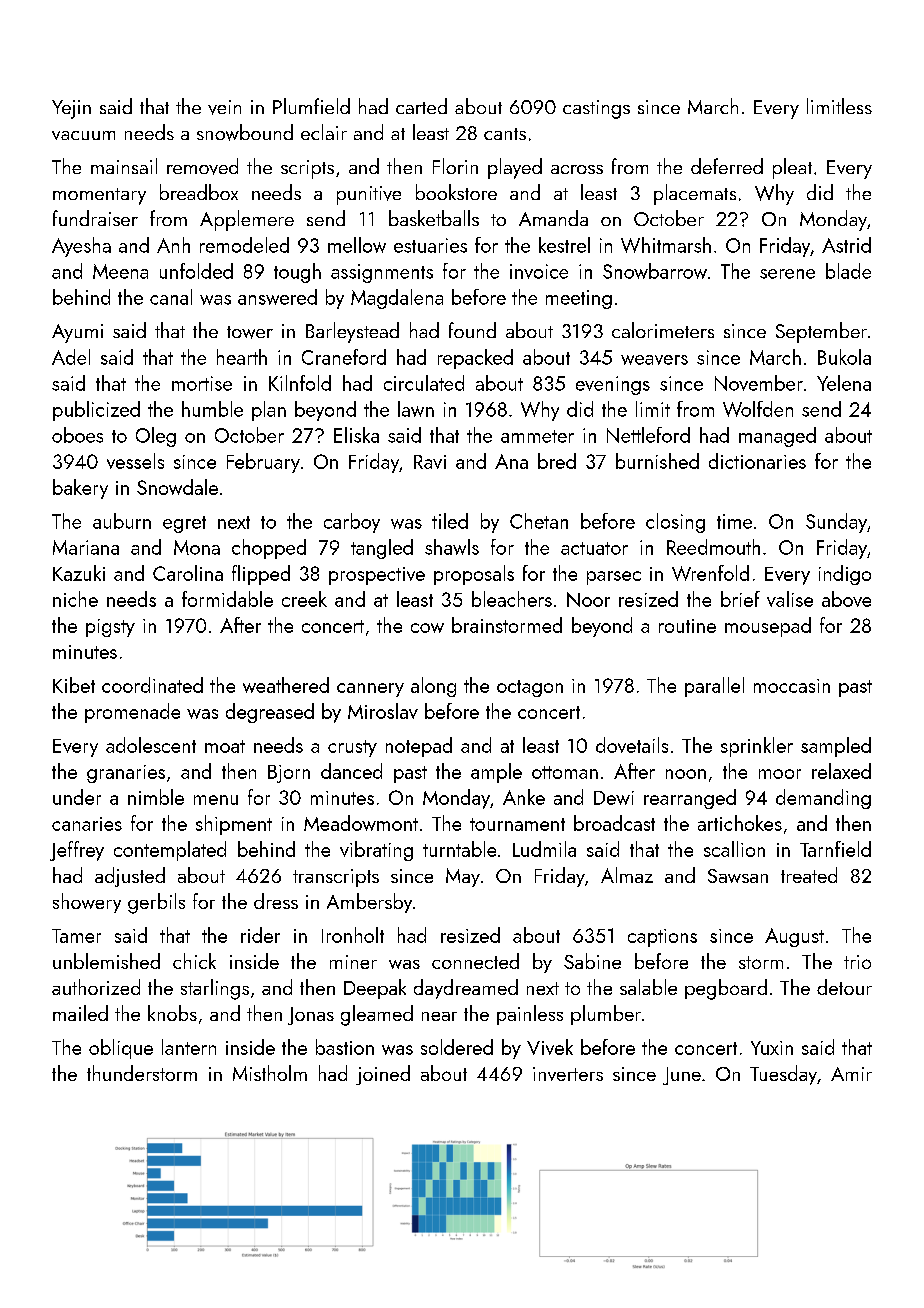  Describe the element at coordinates (690, 799) in the image. I see `rearranged` at that location.
